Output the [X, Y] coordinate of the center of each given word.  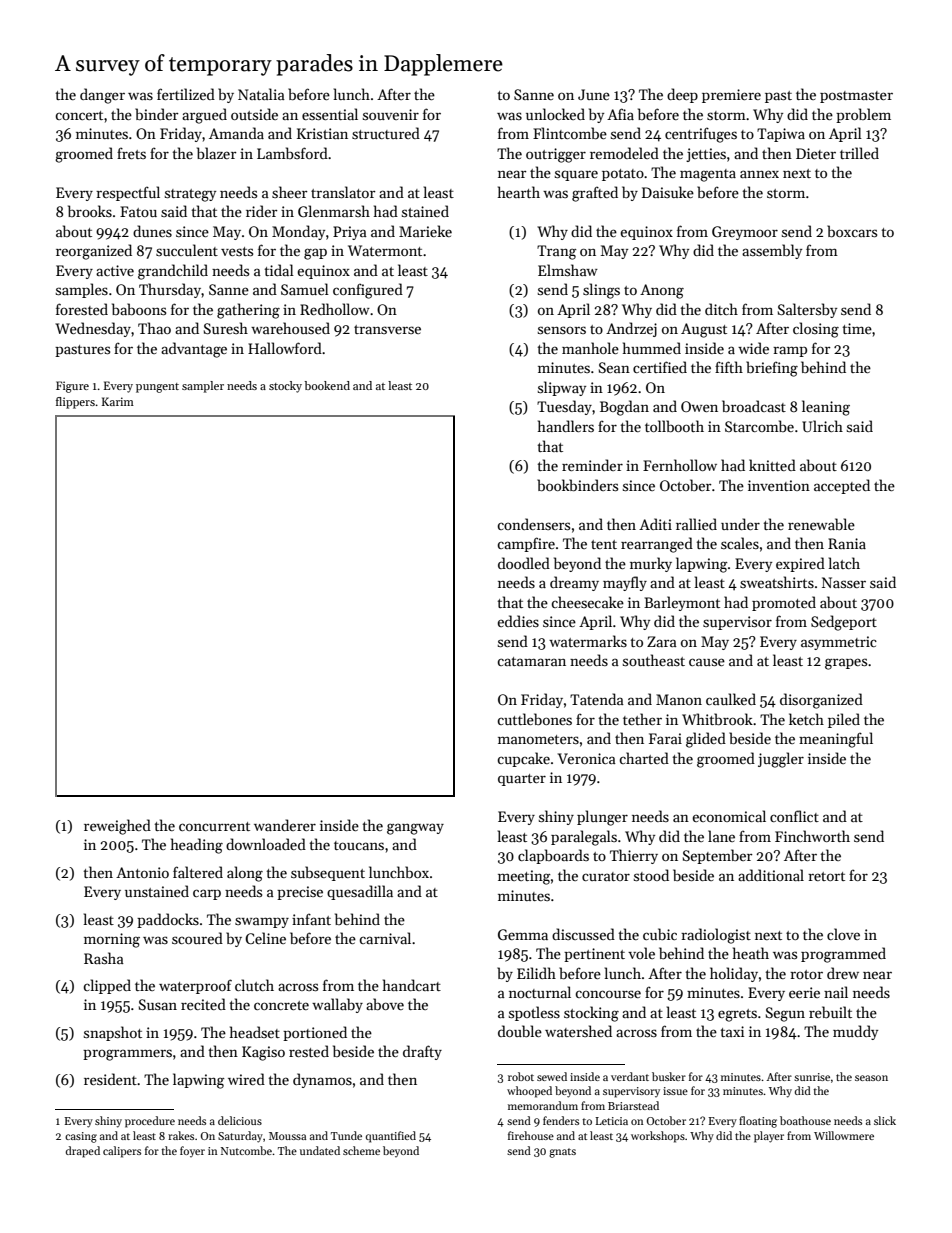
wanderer [285, 825]
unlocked [555, 114]
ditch [721, 309]
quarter [522, 780]
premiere [731, 96]
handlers [566, 426]
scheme [361, 1150]
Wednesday [93, 329]
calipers [122, 1152]
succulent [187, 250]
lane [721, 836]
